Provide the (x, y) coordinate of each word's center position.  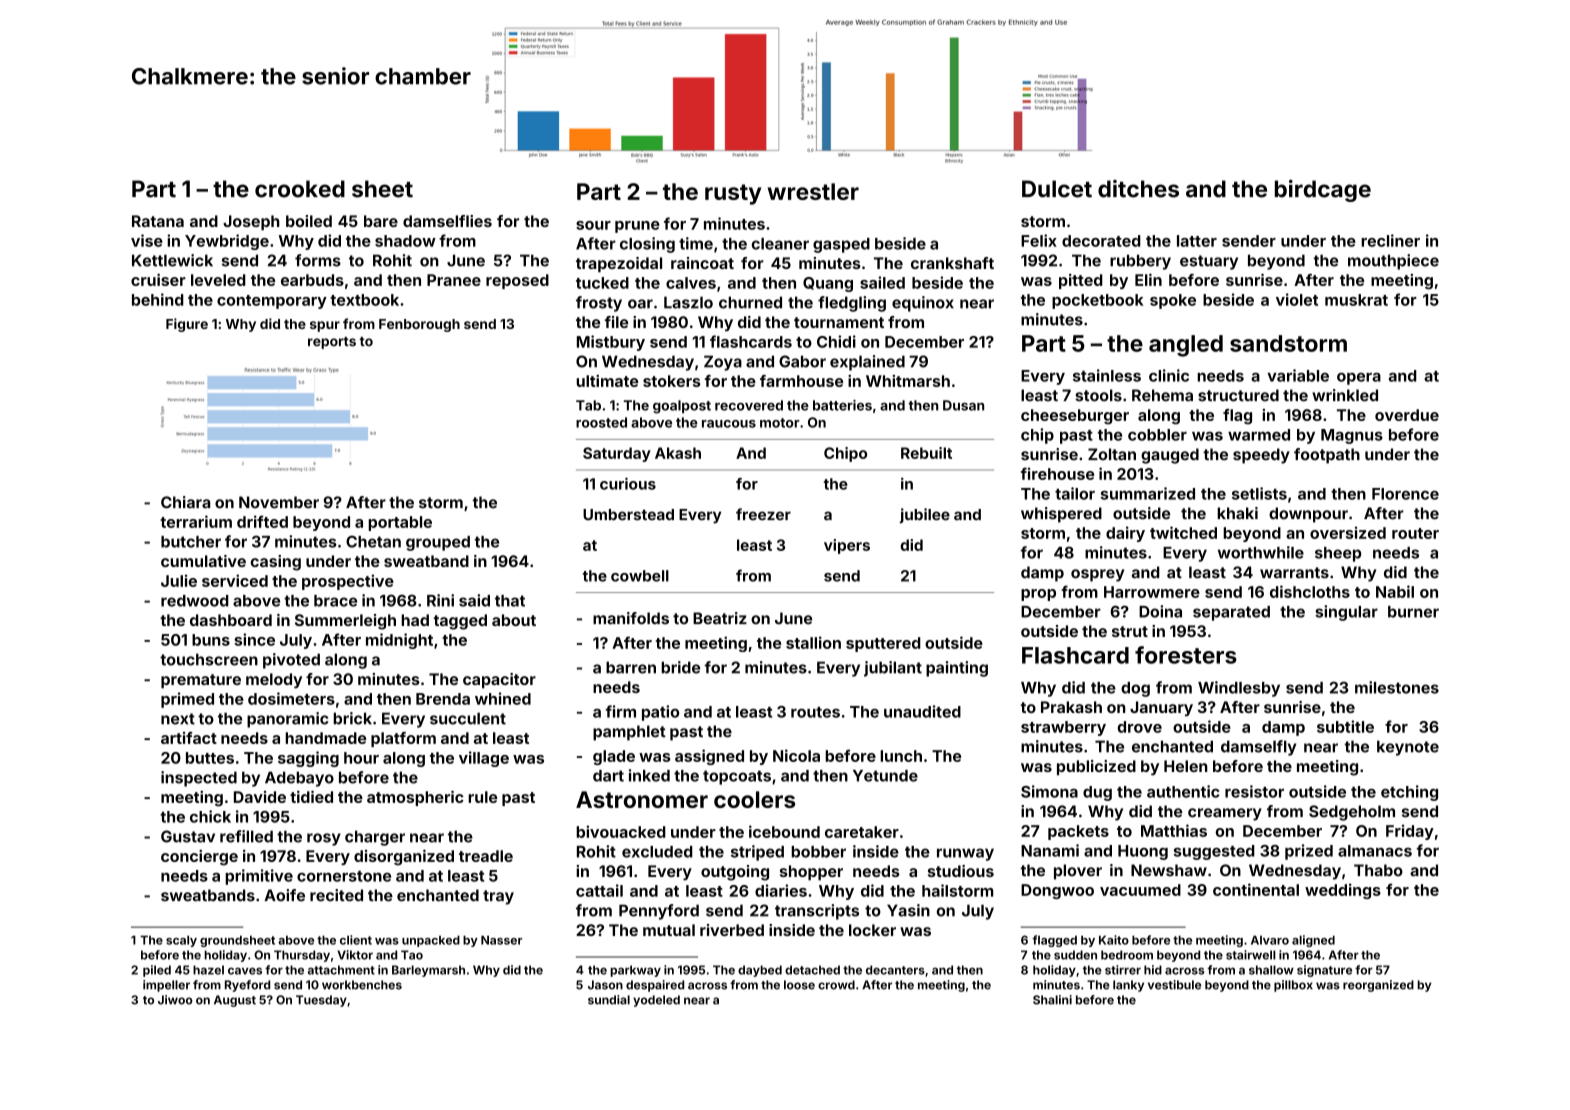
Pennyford (659, 912)
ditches (1138, 189)
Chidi (836, 341)
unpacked (431, 941)
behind (158, 299)
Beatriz (720, 618)
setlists (1259, 493)
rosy (324, 839)
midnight (399, 641)
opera (1359, 379)
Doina (1160, 611)
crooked (300, 189)
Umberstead (628, 515)
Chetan (373, 541)
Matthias (1174, 830)
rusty (733, 194)
